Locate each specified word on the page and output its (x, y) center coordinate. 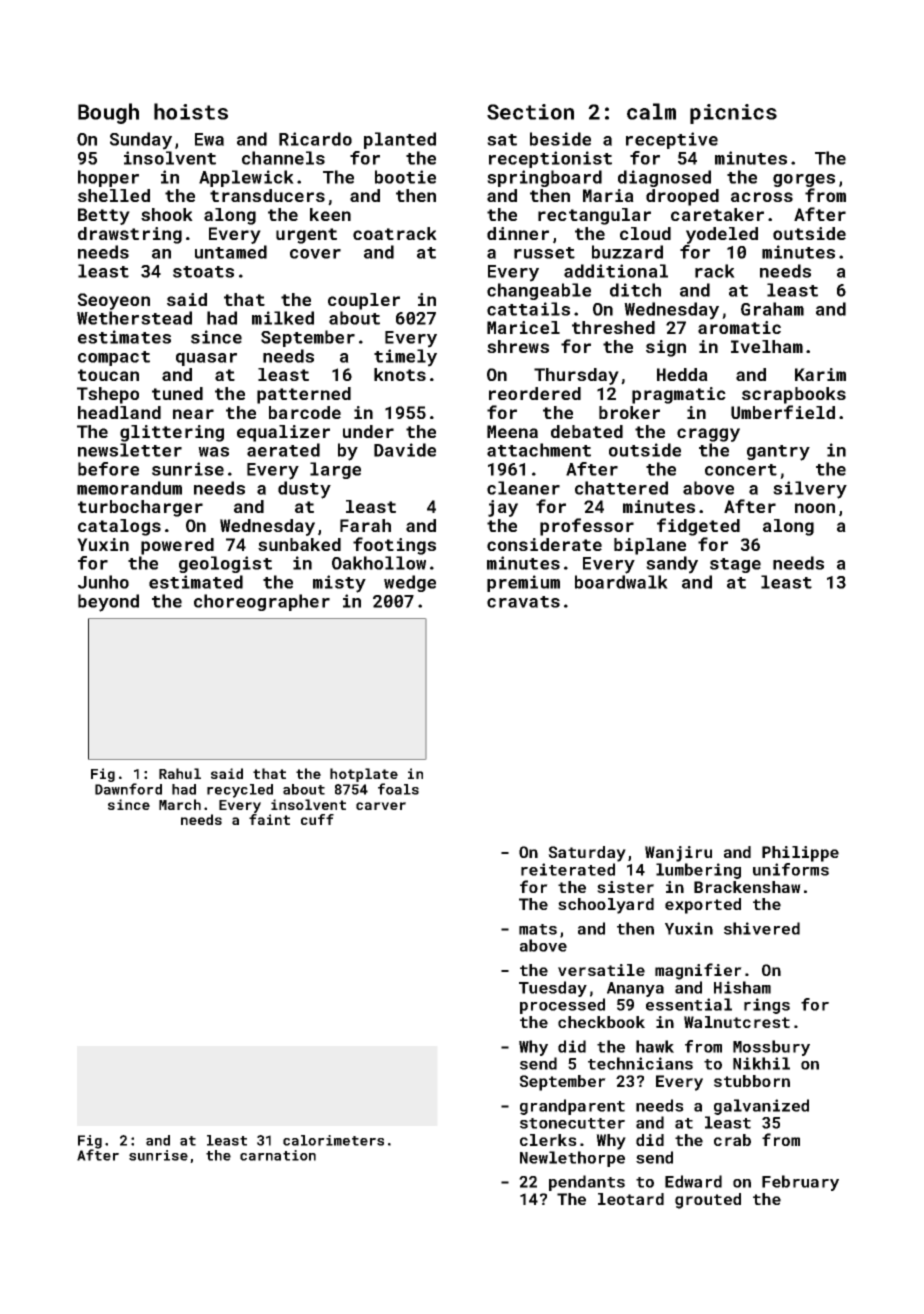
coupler (364, 301)
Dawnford (128, 789)
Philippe (800, 854)
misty (339, 584)
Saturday (587, 854)
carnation (278, 1155)
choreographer (262, 602)
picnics (733, 114)
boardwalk (621, 582)
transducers (267, 195)
